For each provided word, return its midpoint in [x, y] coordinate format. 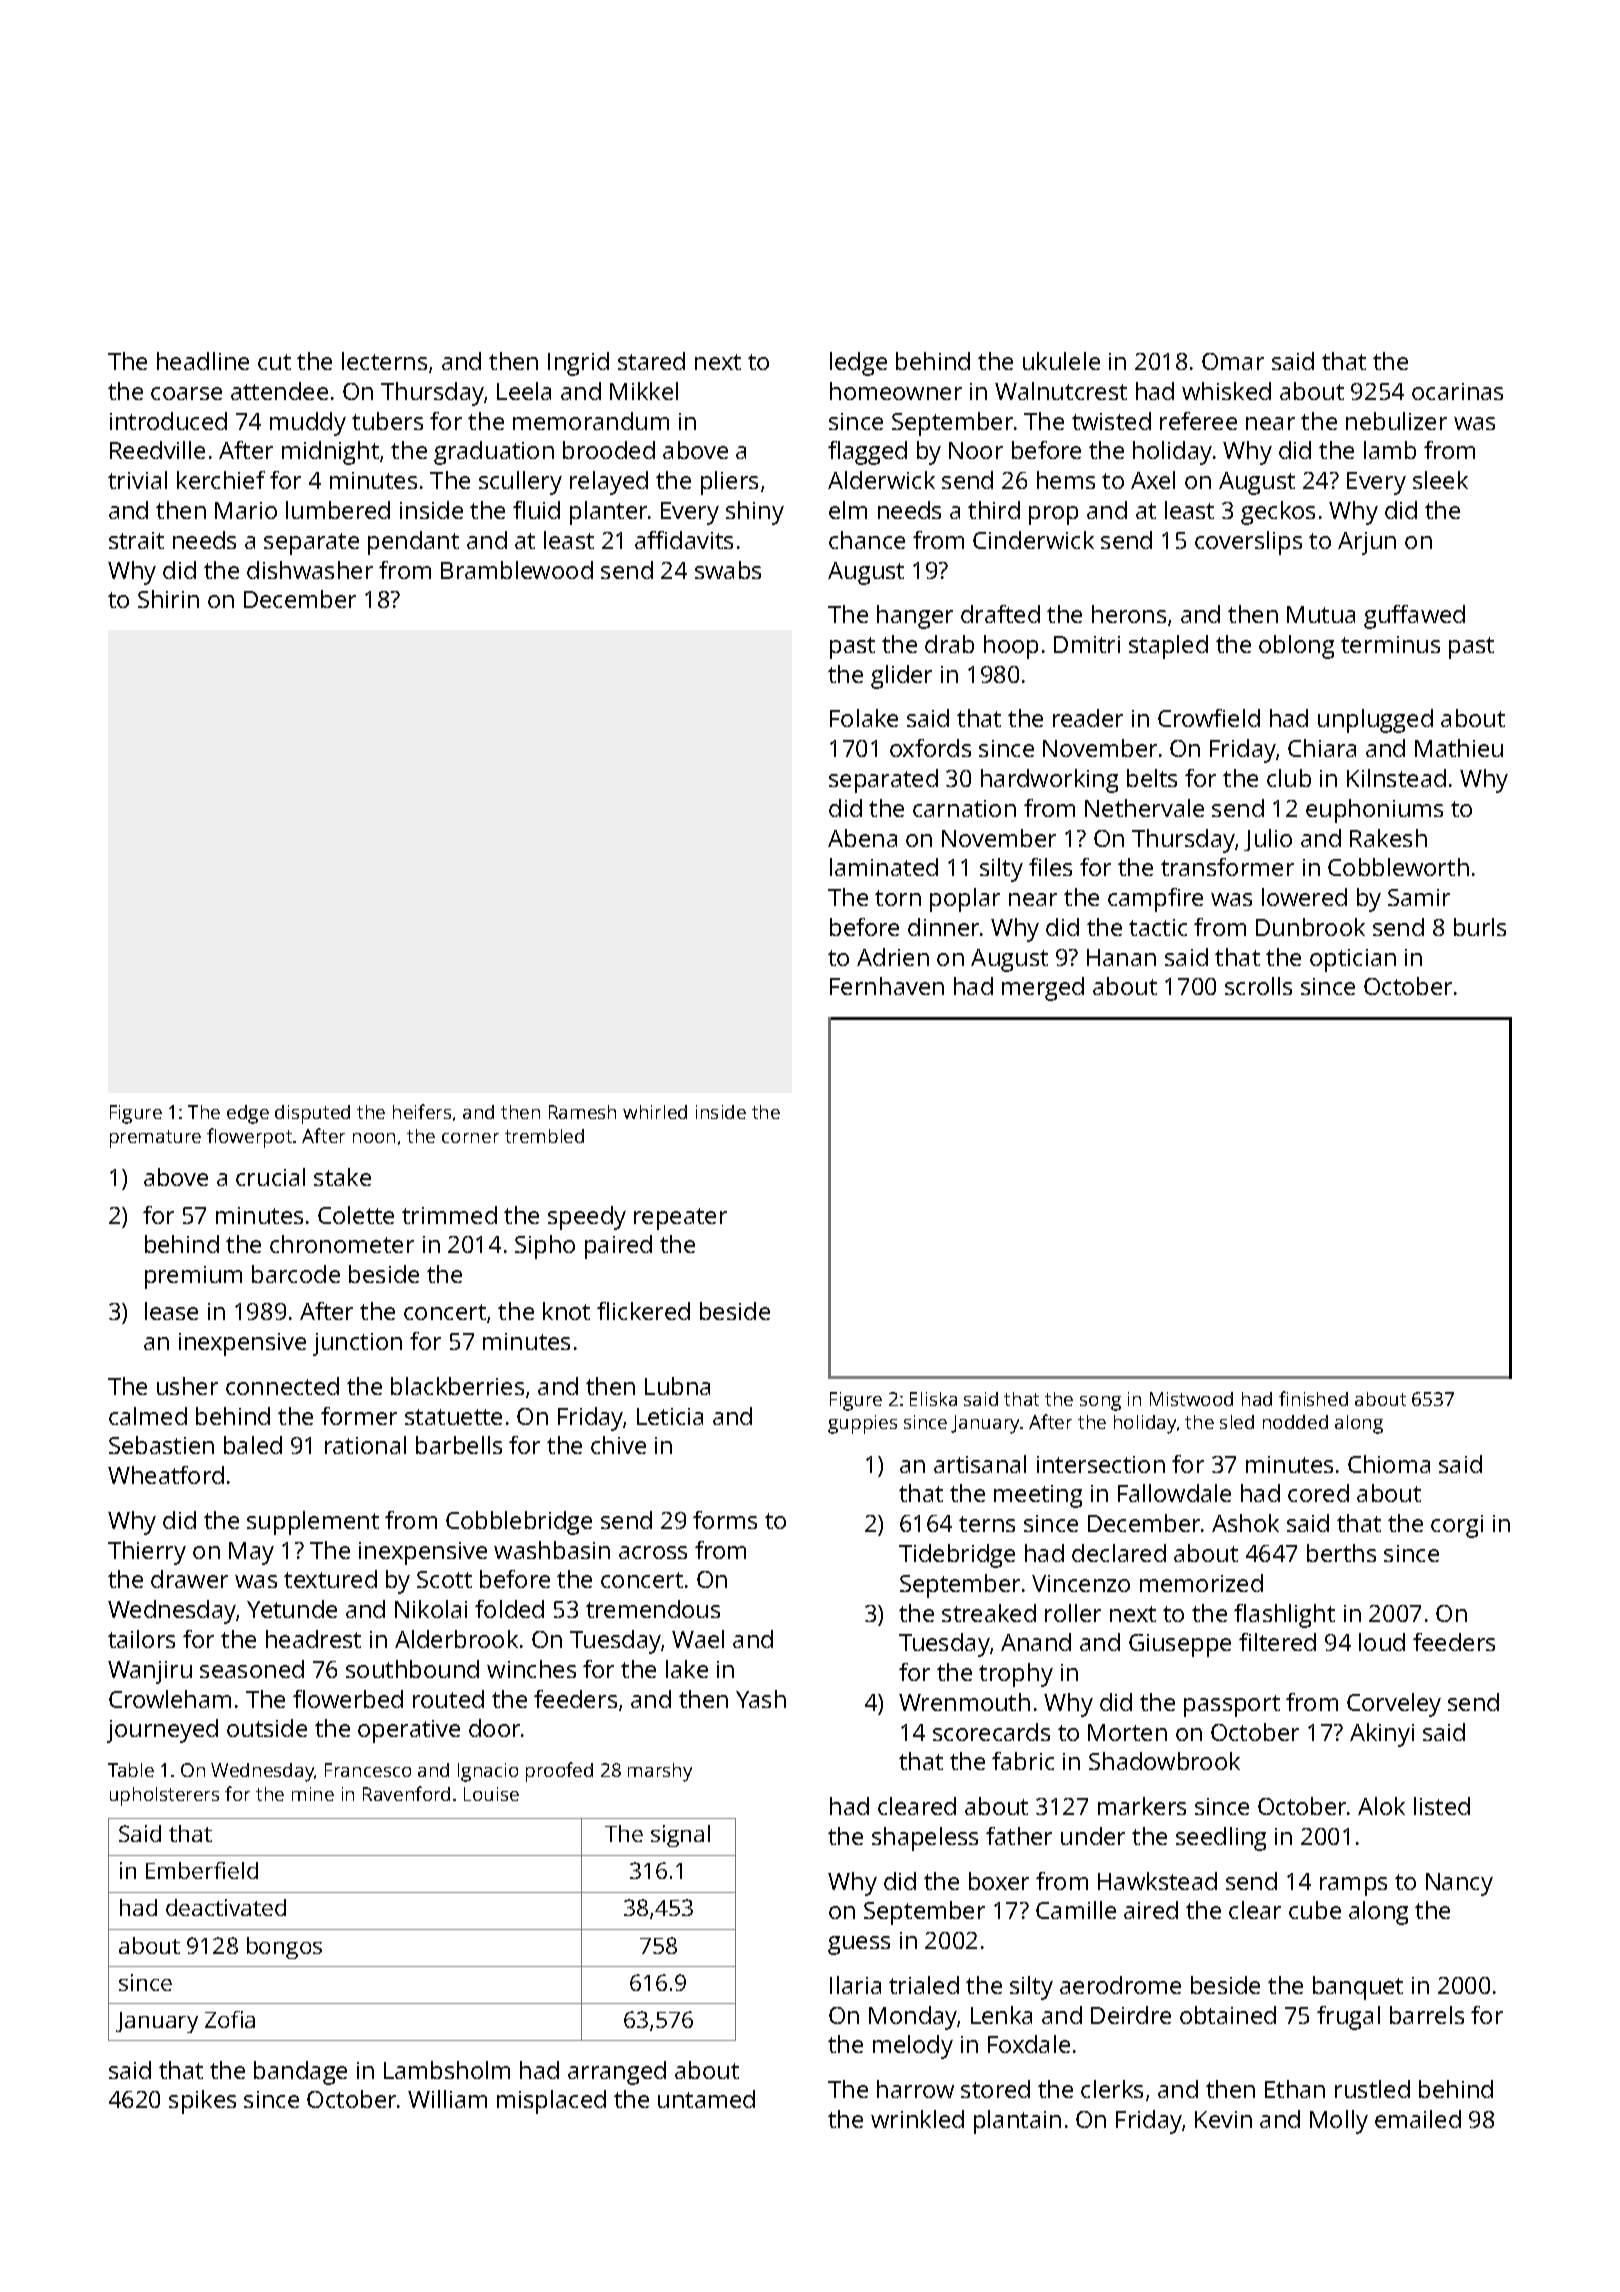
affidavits [684, 540]
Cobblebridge [519, 1523]
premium [193, 1277]
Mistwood [1191, 1399]
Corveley [1394, 1705]
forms [725, 1520]
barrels [1427, 2015]
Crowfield [1209, 718]
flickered [643, 1311]
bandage [300, 2073]
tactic [1158, 927]
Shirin [168, 599]
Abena [862, 838]
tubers [387, 421]
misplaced [551, 2102]
